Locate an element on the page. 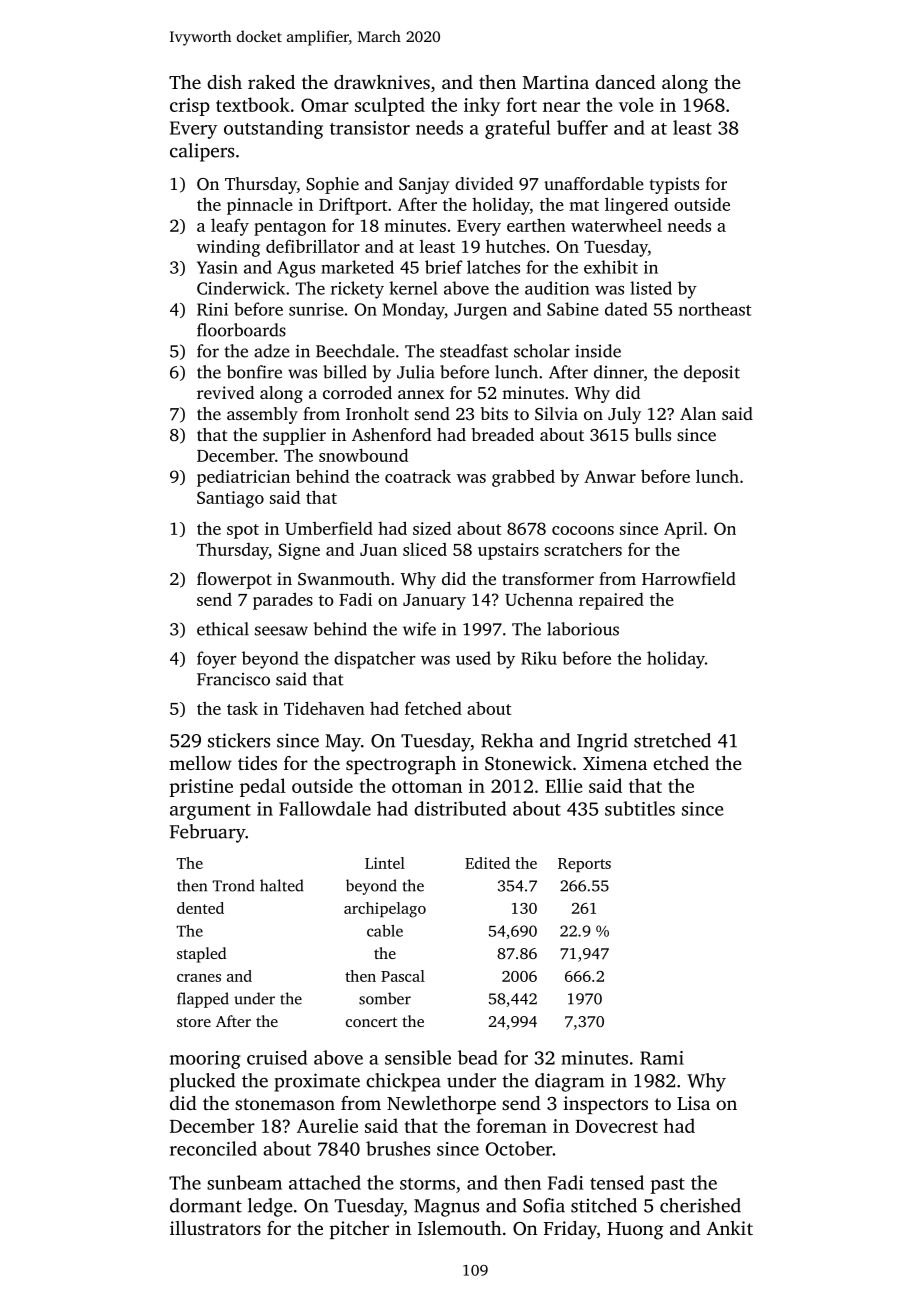 The height and width of the document is (1311, 924). Islemouth is located at coordinates (460, 1228).
